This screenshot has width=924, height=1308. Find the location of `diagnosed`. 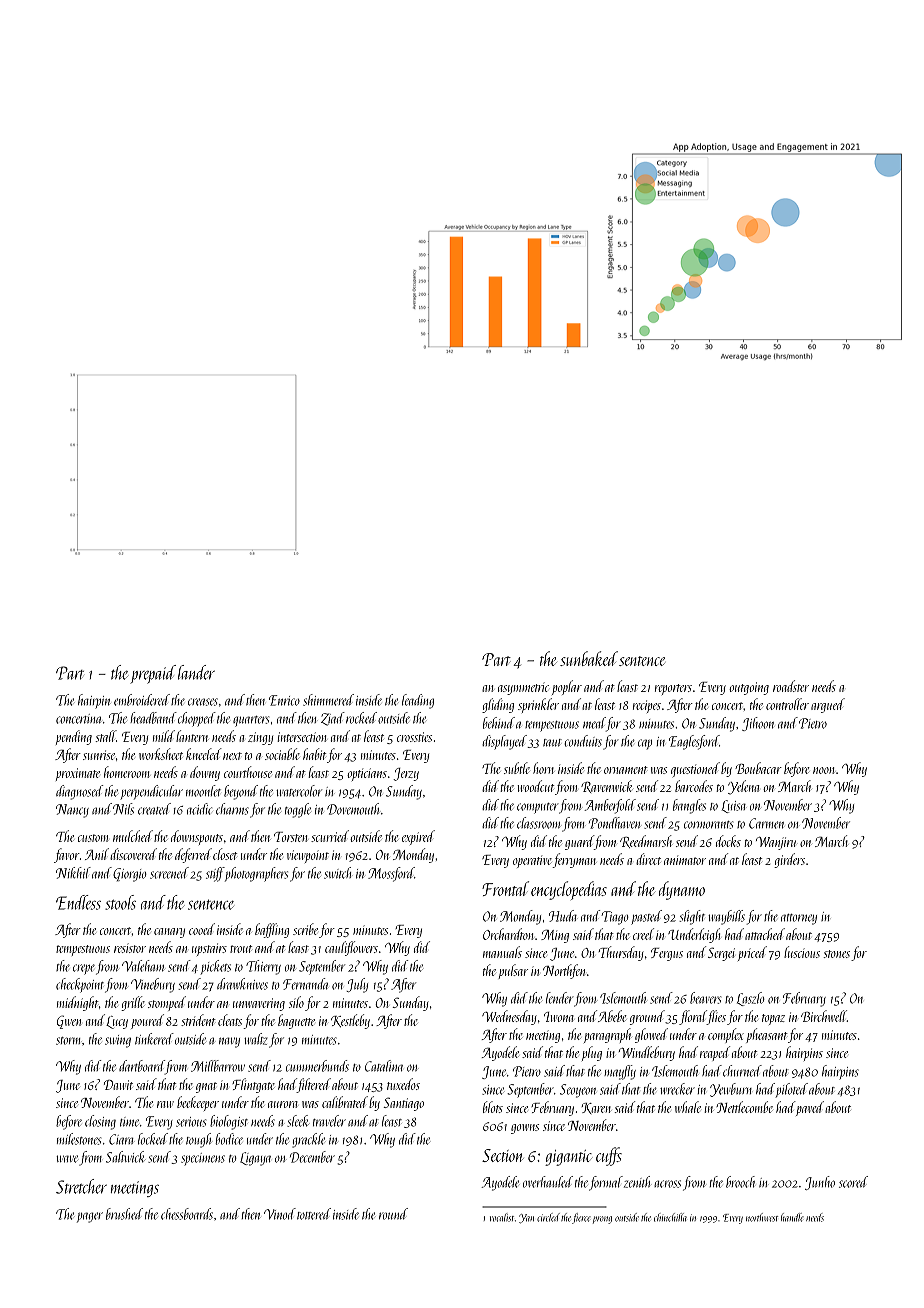

diagnosed is located at coordinates (79, 792).
